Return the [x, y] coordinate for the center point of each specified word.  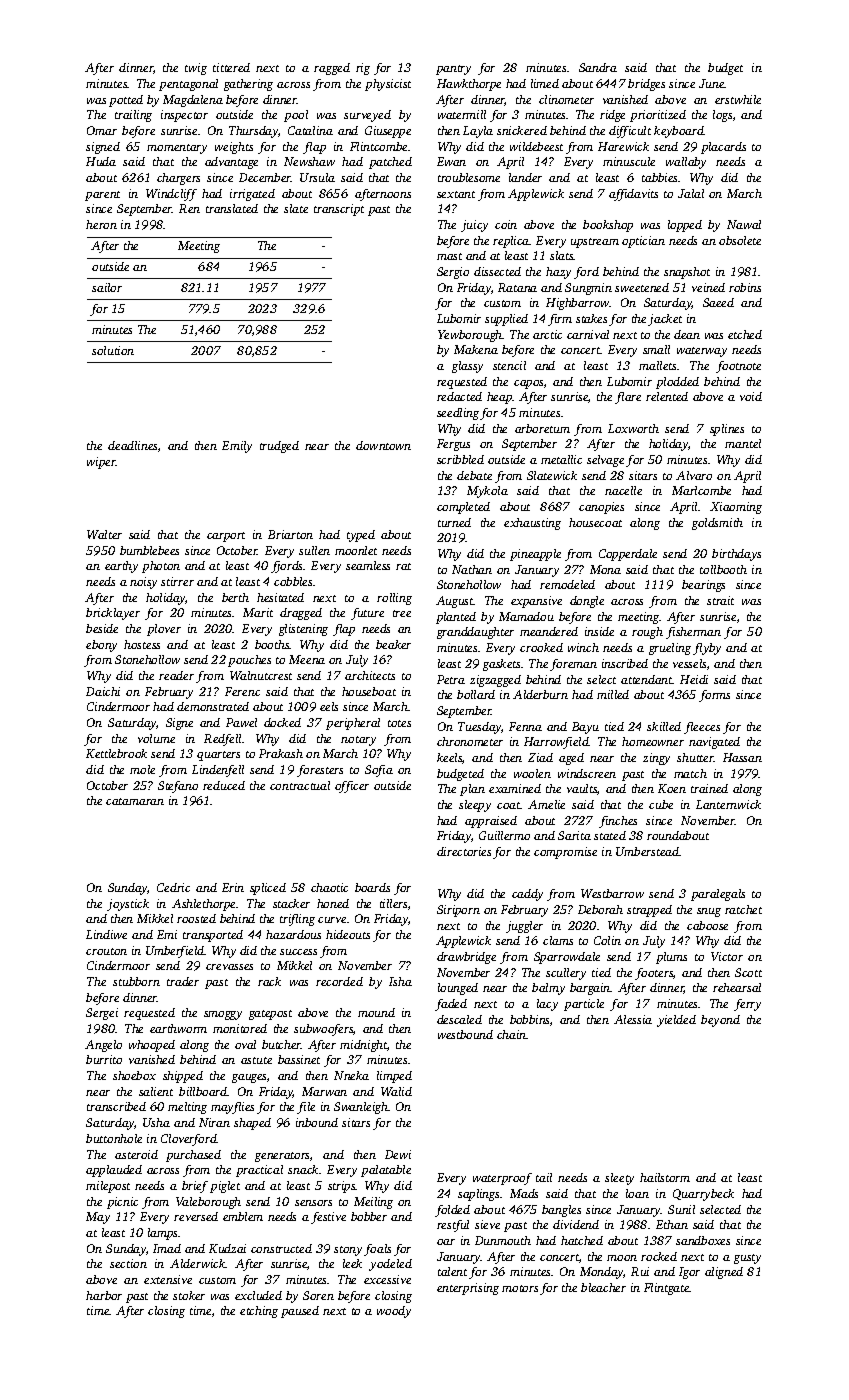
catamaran [135, 801]
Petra [451, 679]
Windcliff [171, 195]
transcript [339, 210]
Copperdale [628, 555]
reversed [196, 1216]
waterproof [502, 1179]
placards [723, 148]
